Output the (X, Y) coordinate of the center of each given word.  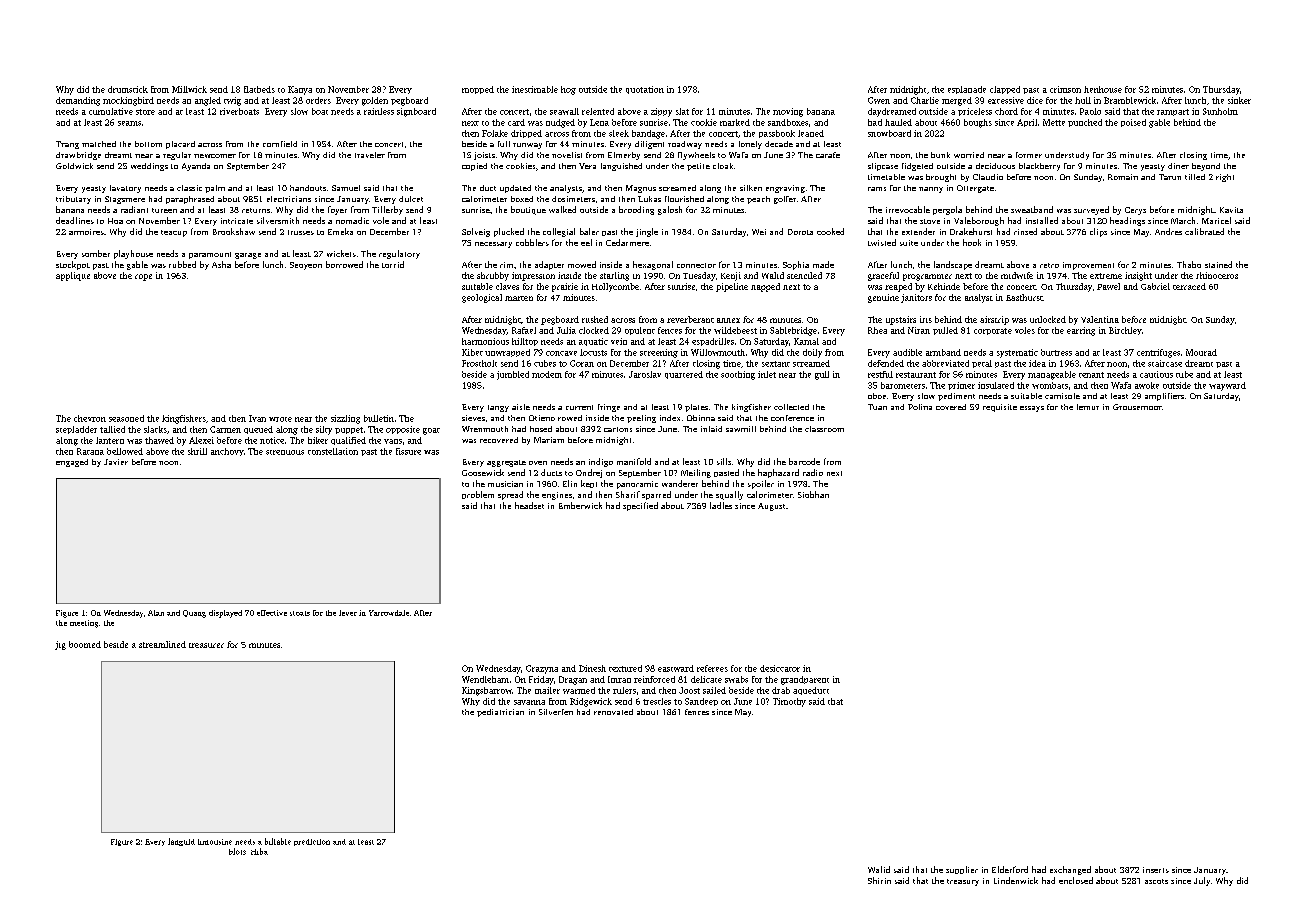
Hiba (259, 851)
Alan (156, 613)
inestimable (535, 89)
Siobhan (813, 494)
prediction (312, 842)
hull (1083, 100)
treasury (963, 882)
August (771, 507)
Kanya (300, 90)
